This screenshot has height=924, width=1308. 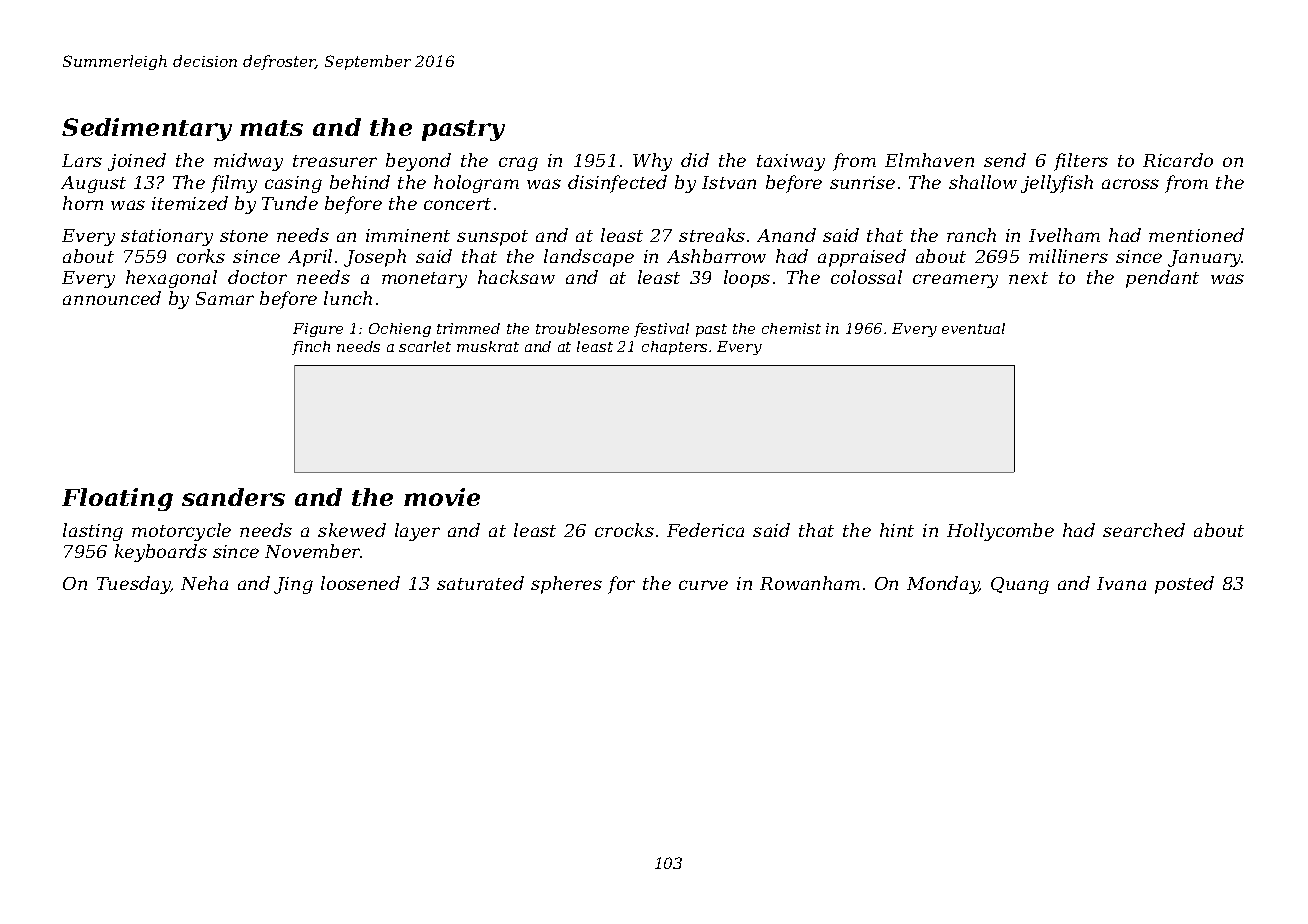 What do you see at coordinates (244, 236) in the screenshot?
I see `stone` at bounding box center [244, 236].
